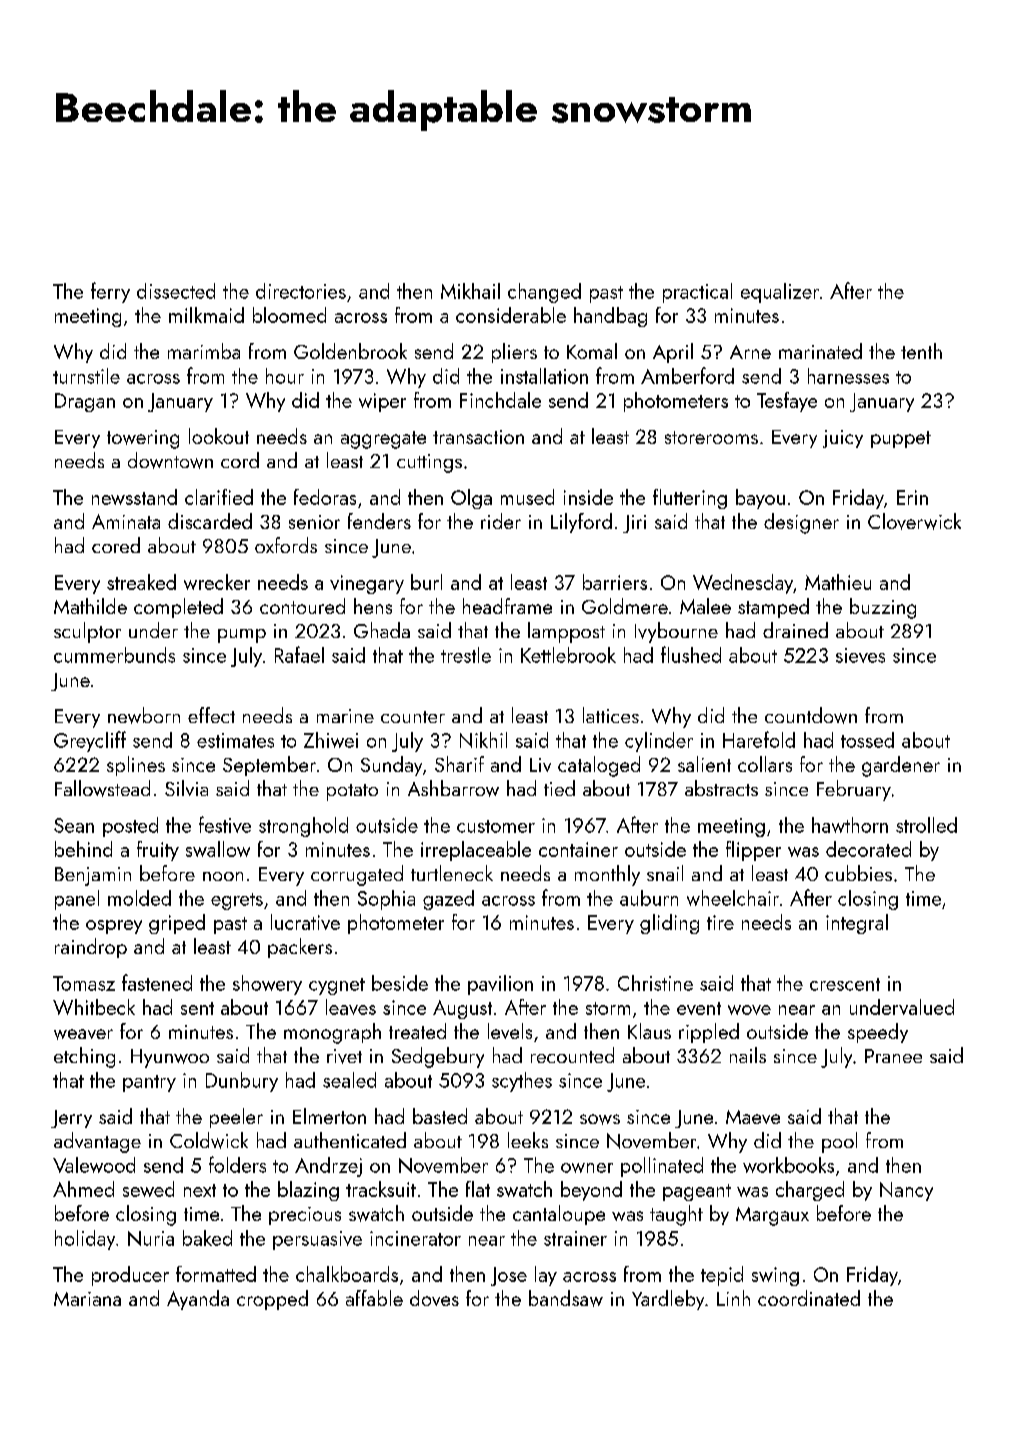  I want to click on Benjamin, so click(93, 876).
